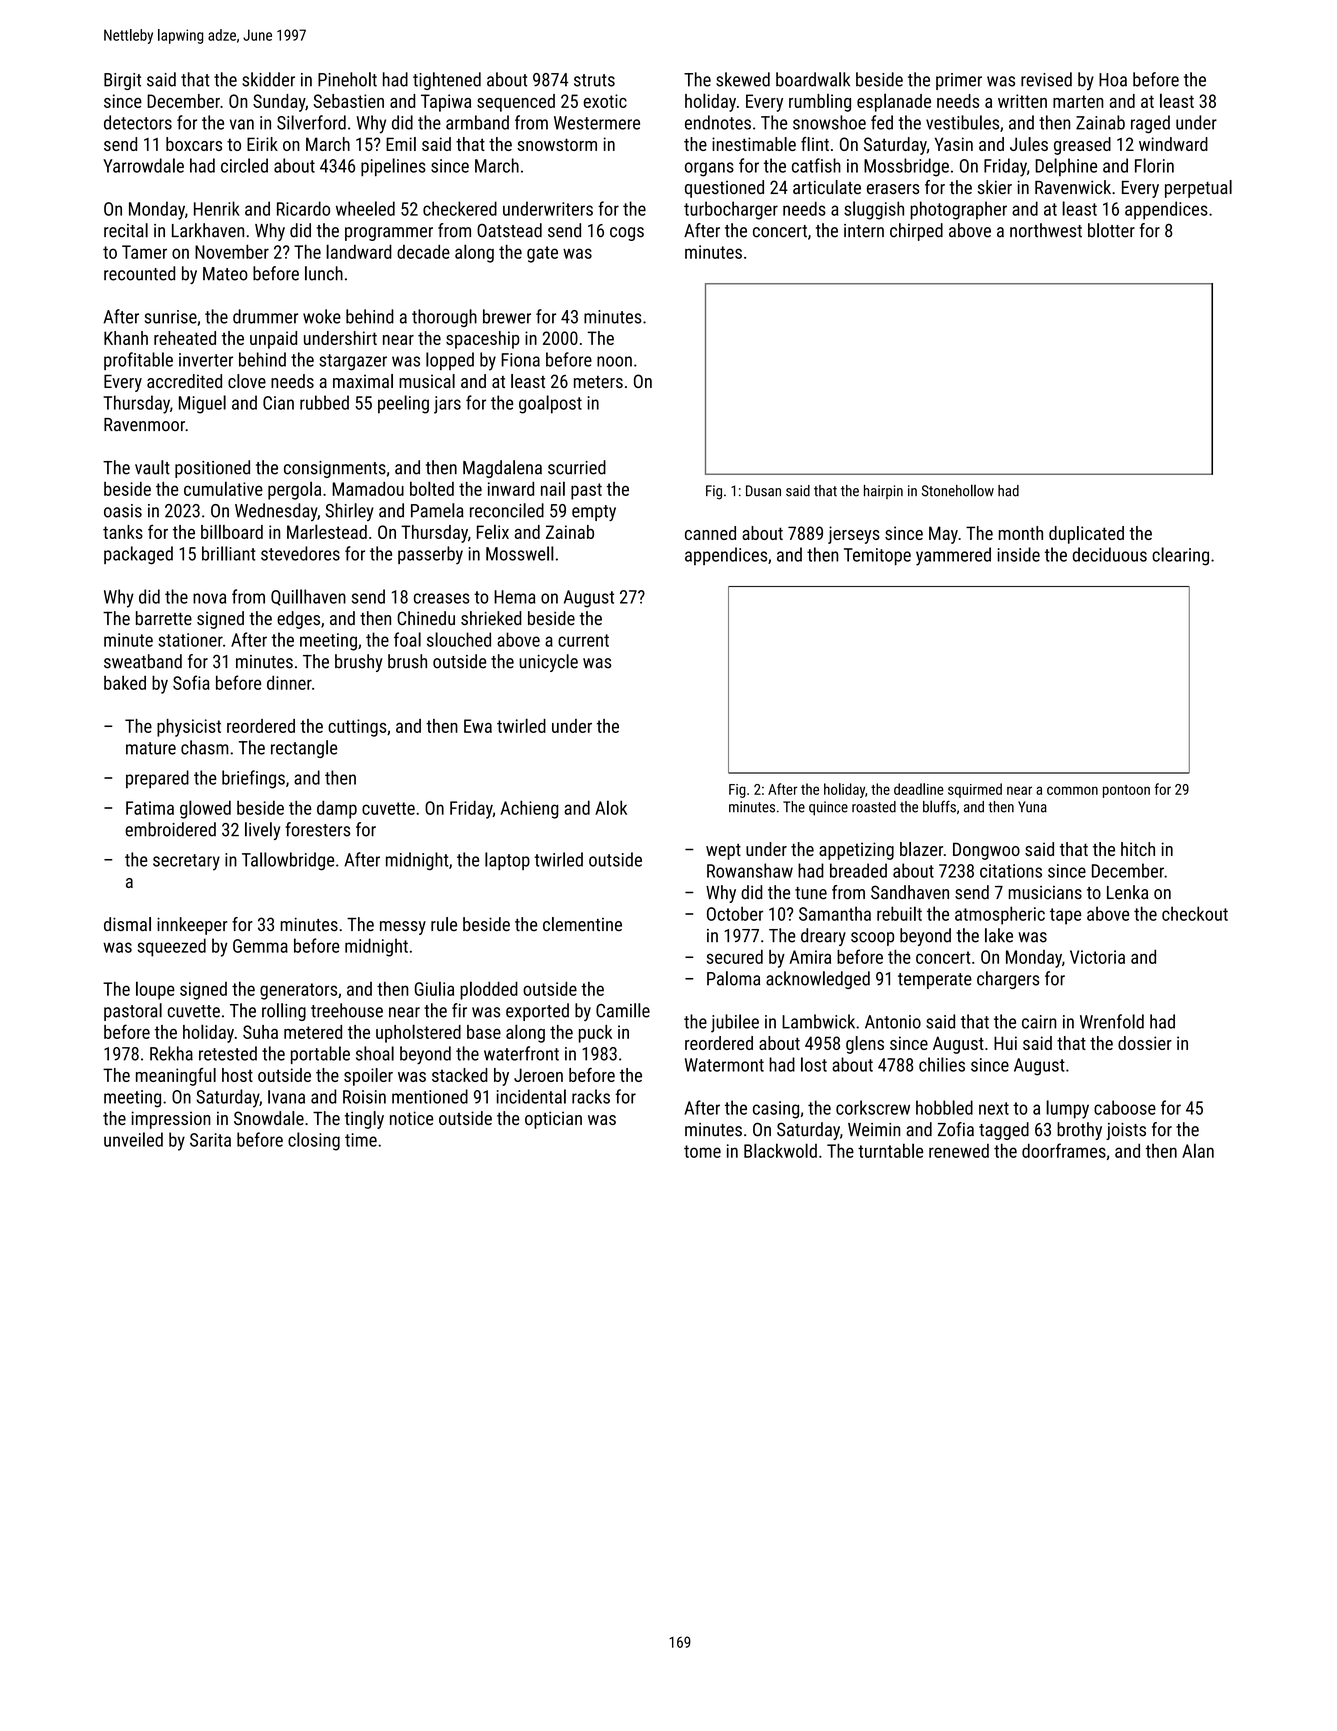 The image size is (1337, 1731). I want to click on stevedores, so click(300, 553).
